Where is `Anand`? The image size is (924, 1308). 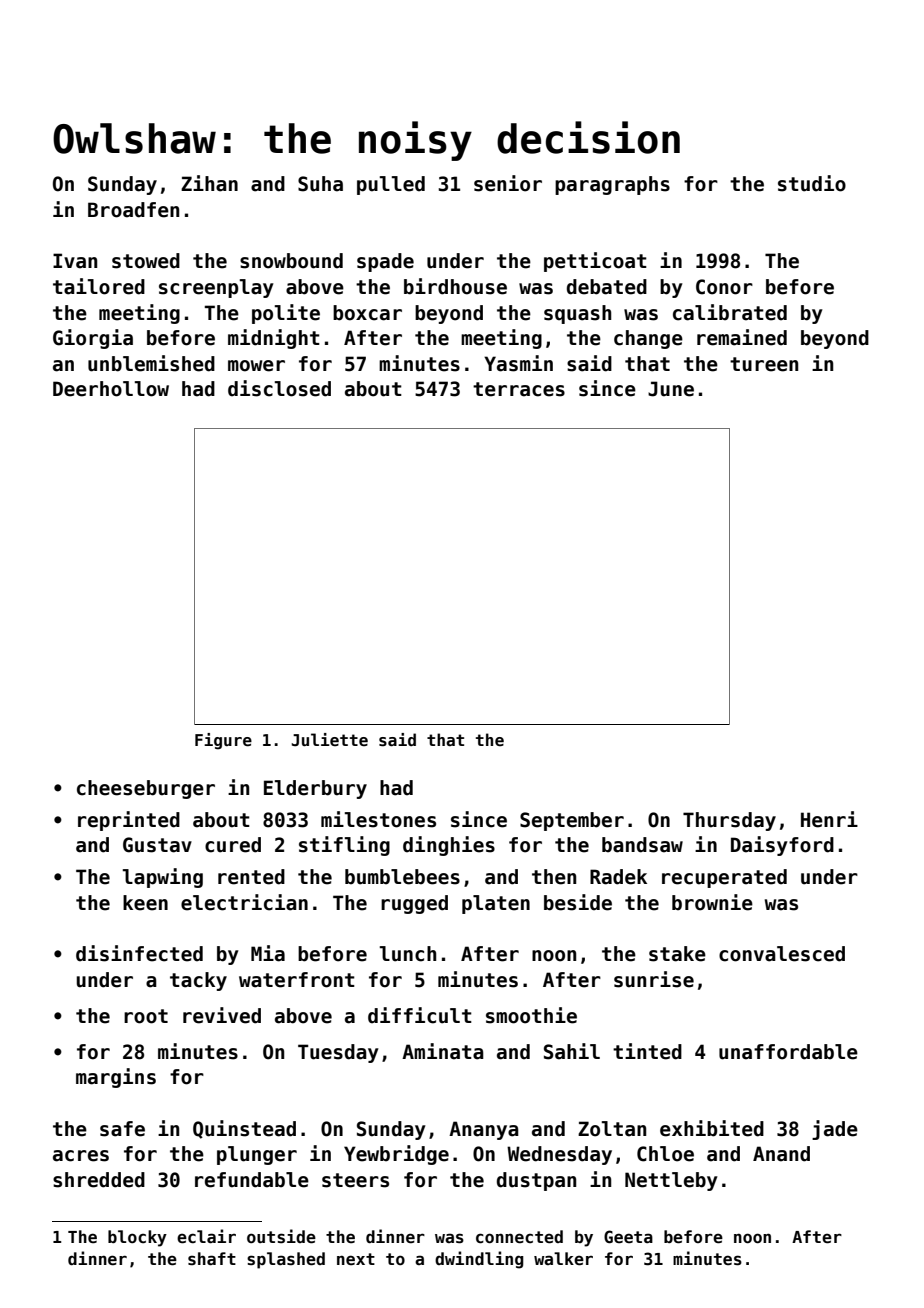
Anand is located at coordinates (781, 1154).
